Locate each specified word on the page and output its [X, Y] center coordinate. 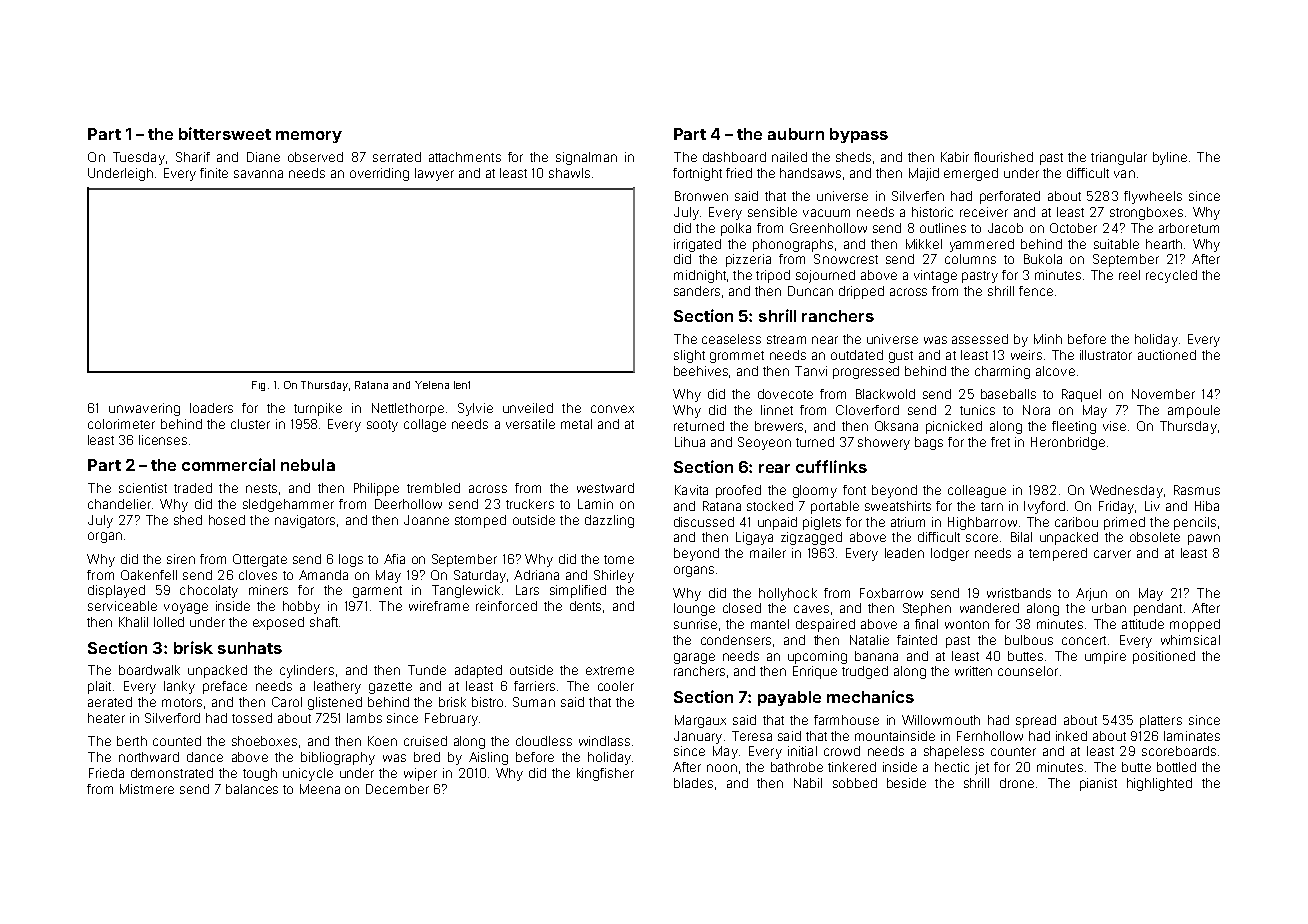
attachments [465, 157]
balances [252, 789]
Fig [258, 386]
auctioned [1167, 355]
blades [693, 783]
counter [1013, 751]
